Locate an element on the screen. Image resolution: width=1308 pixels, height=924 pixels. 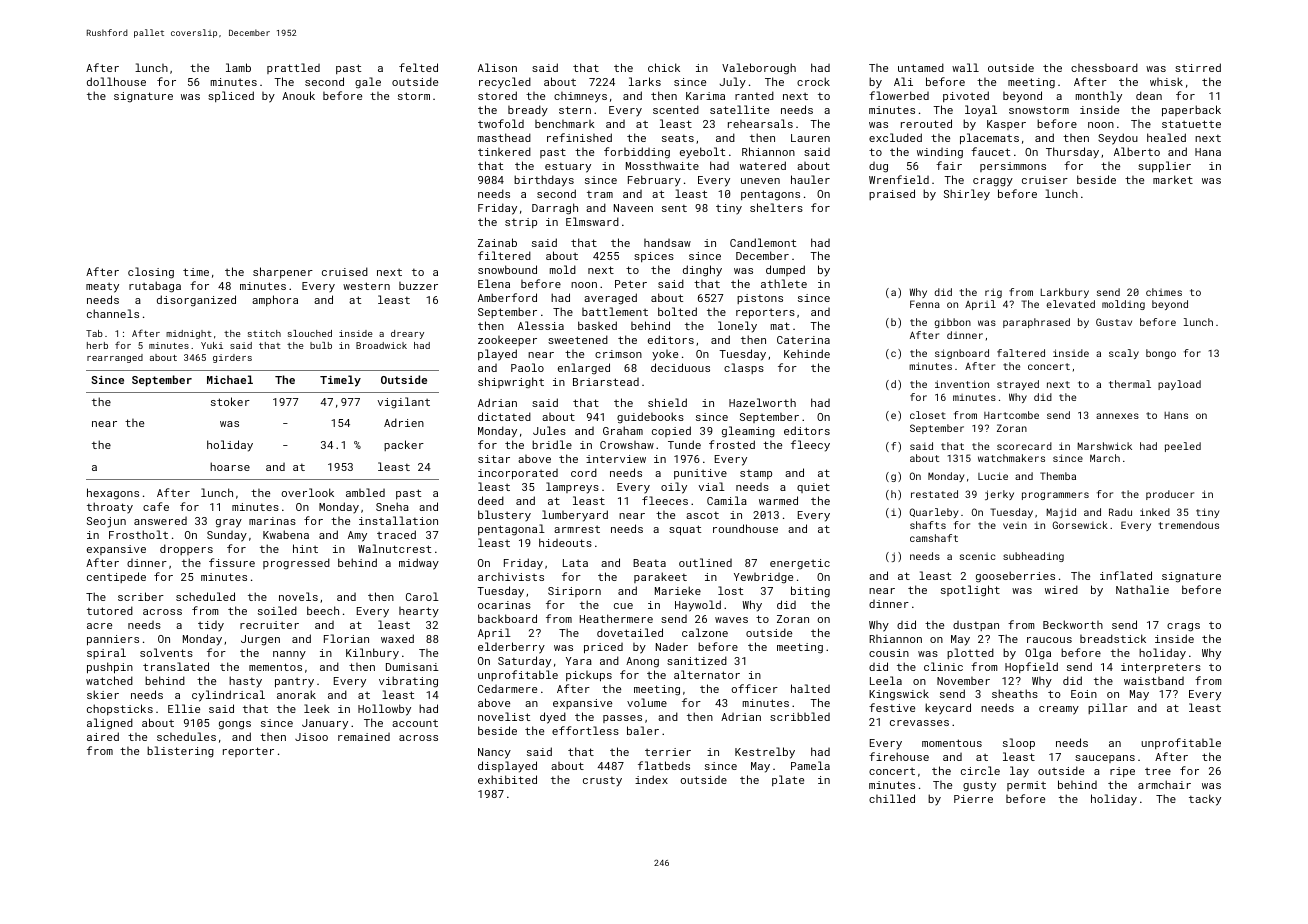
chessboard is located at coordinates (1104, 67).
